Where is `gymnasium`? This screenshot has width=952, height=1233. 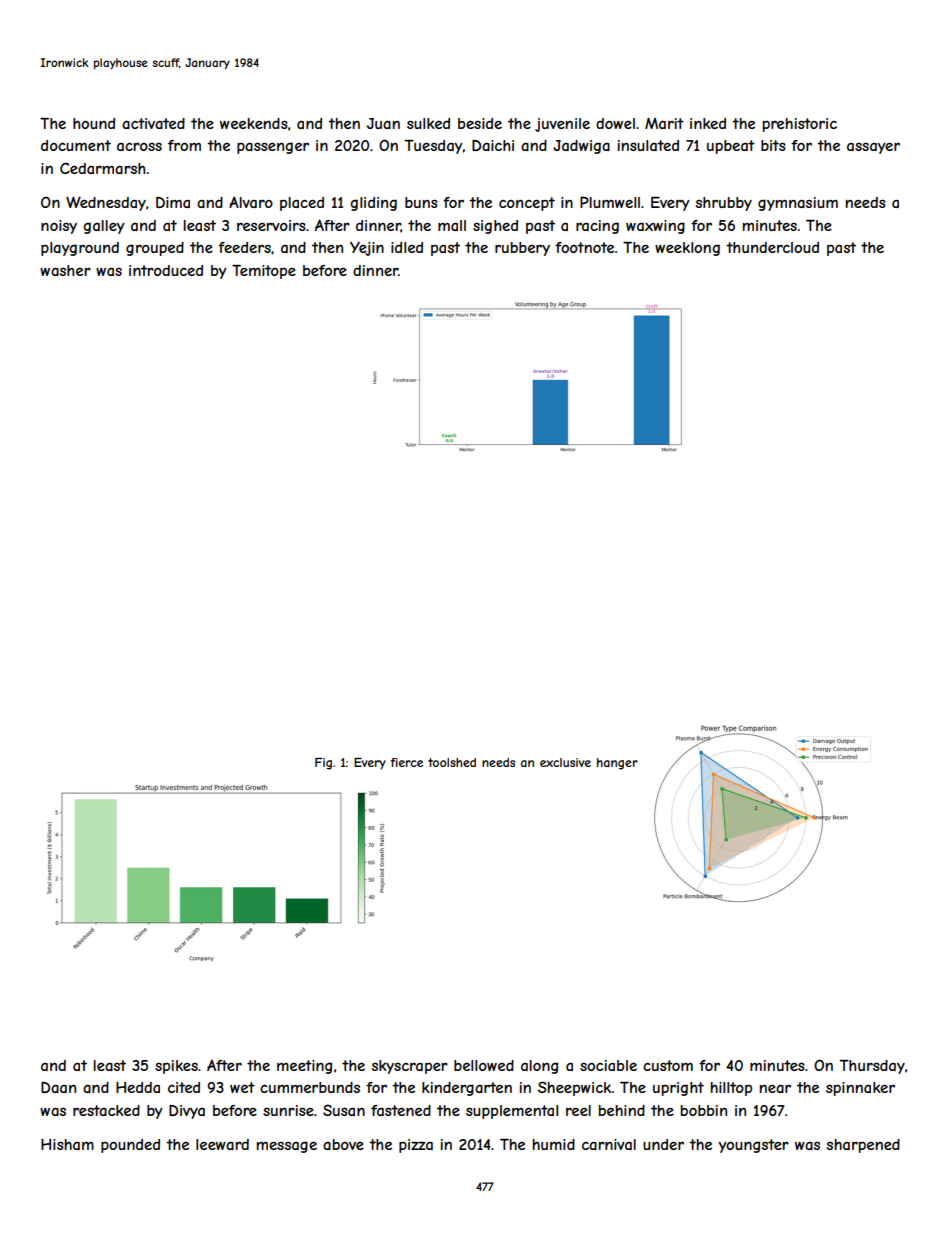 gymnasium is located at coordinates (798, 204).
